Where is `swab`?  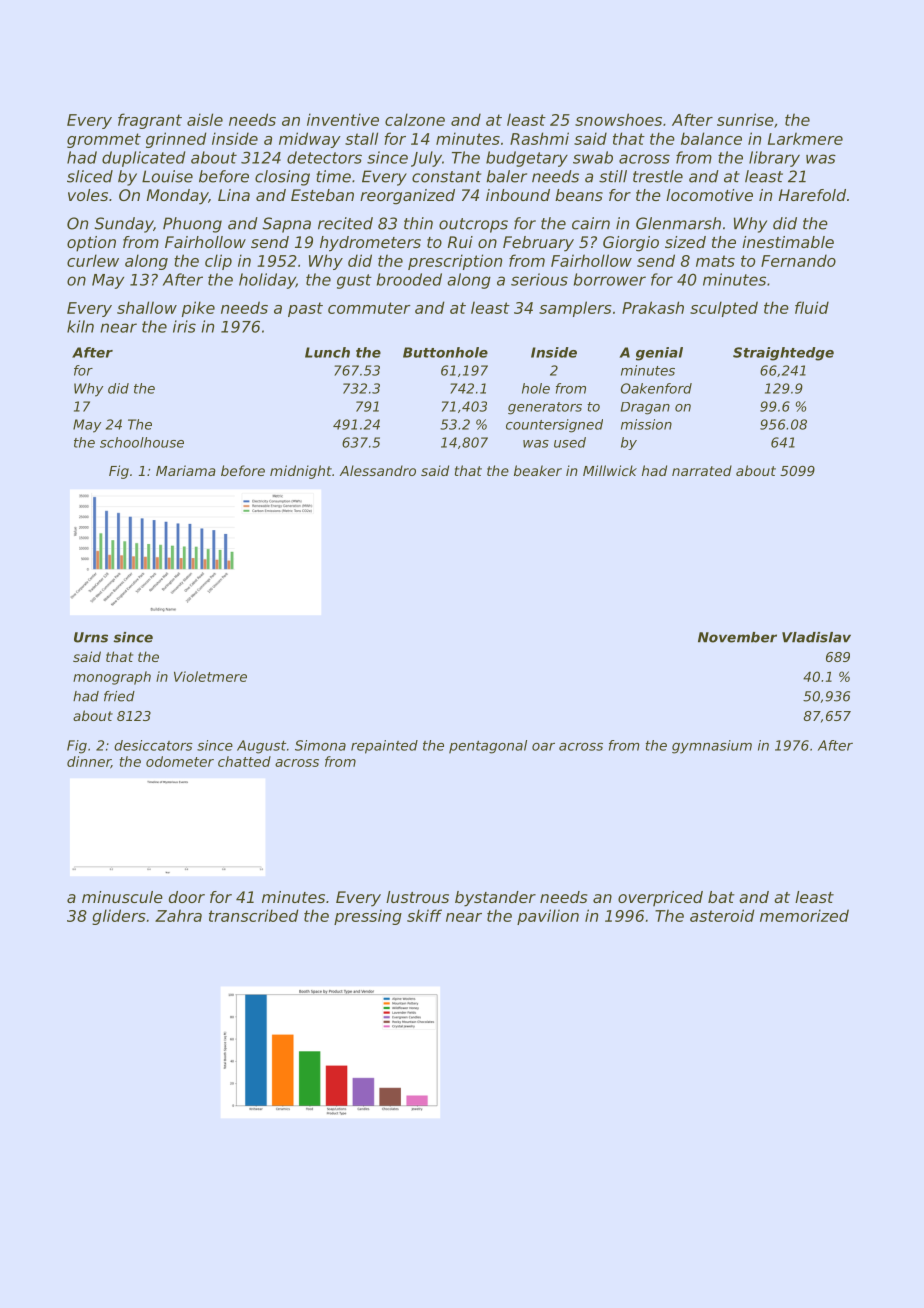
swab is located at coordinates (593, 157).
